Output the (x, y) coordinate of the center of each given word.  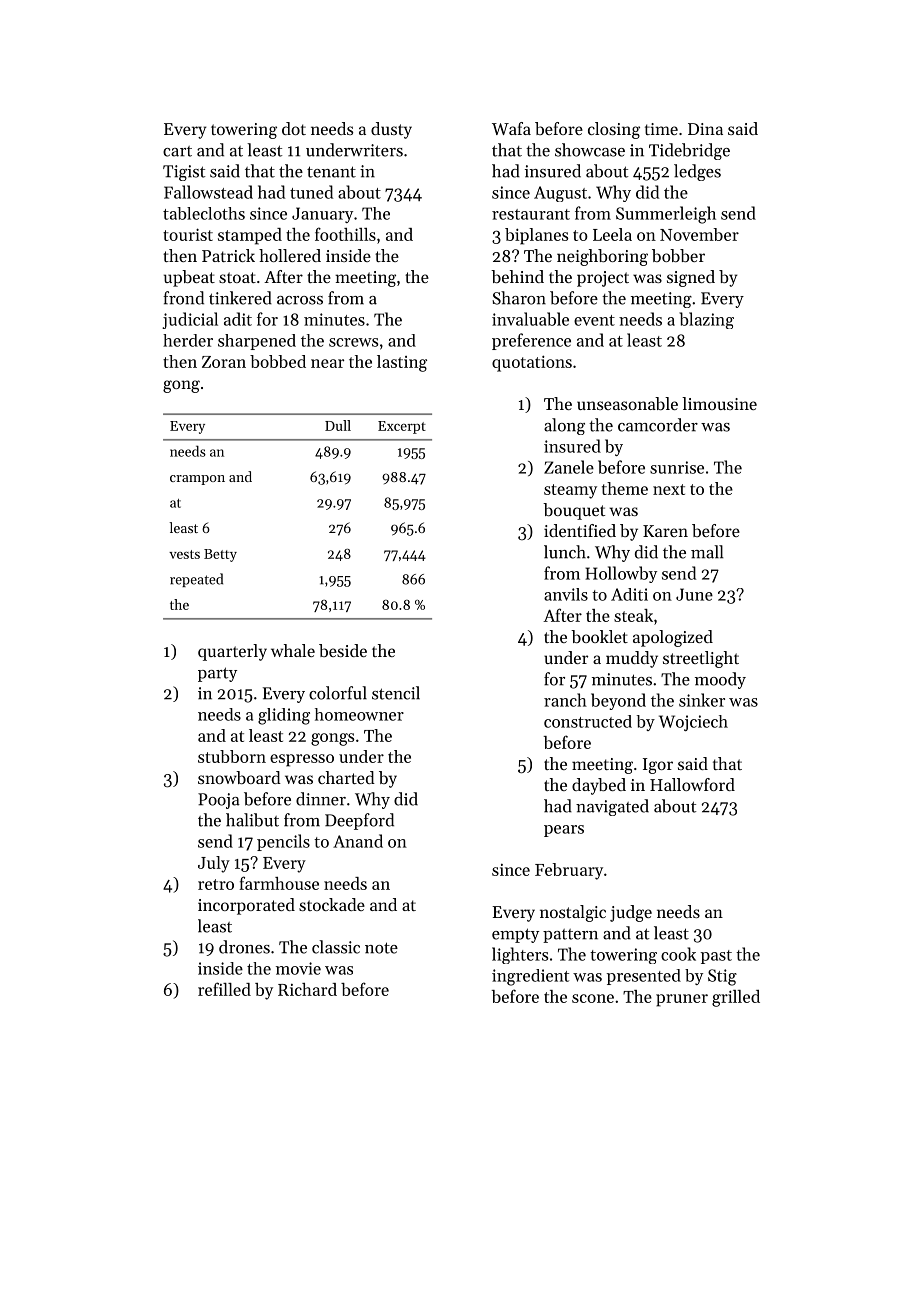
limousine (719, 403)
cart (177, 151)
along (564, 426)
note (381, 948)
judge (631, 913)
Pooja (219, 801)
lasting (402, 363)
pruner (682, 1000)
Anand (358, 841)
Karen (665, 531)
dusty (391, 130)
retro (216, 884)
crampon (197, 480)
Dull (338, 425)
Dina (705, 129)
